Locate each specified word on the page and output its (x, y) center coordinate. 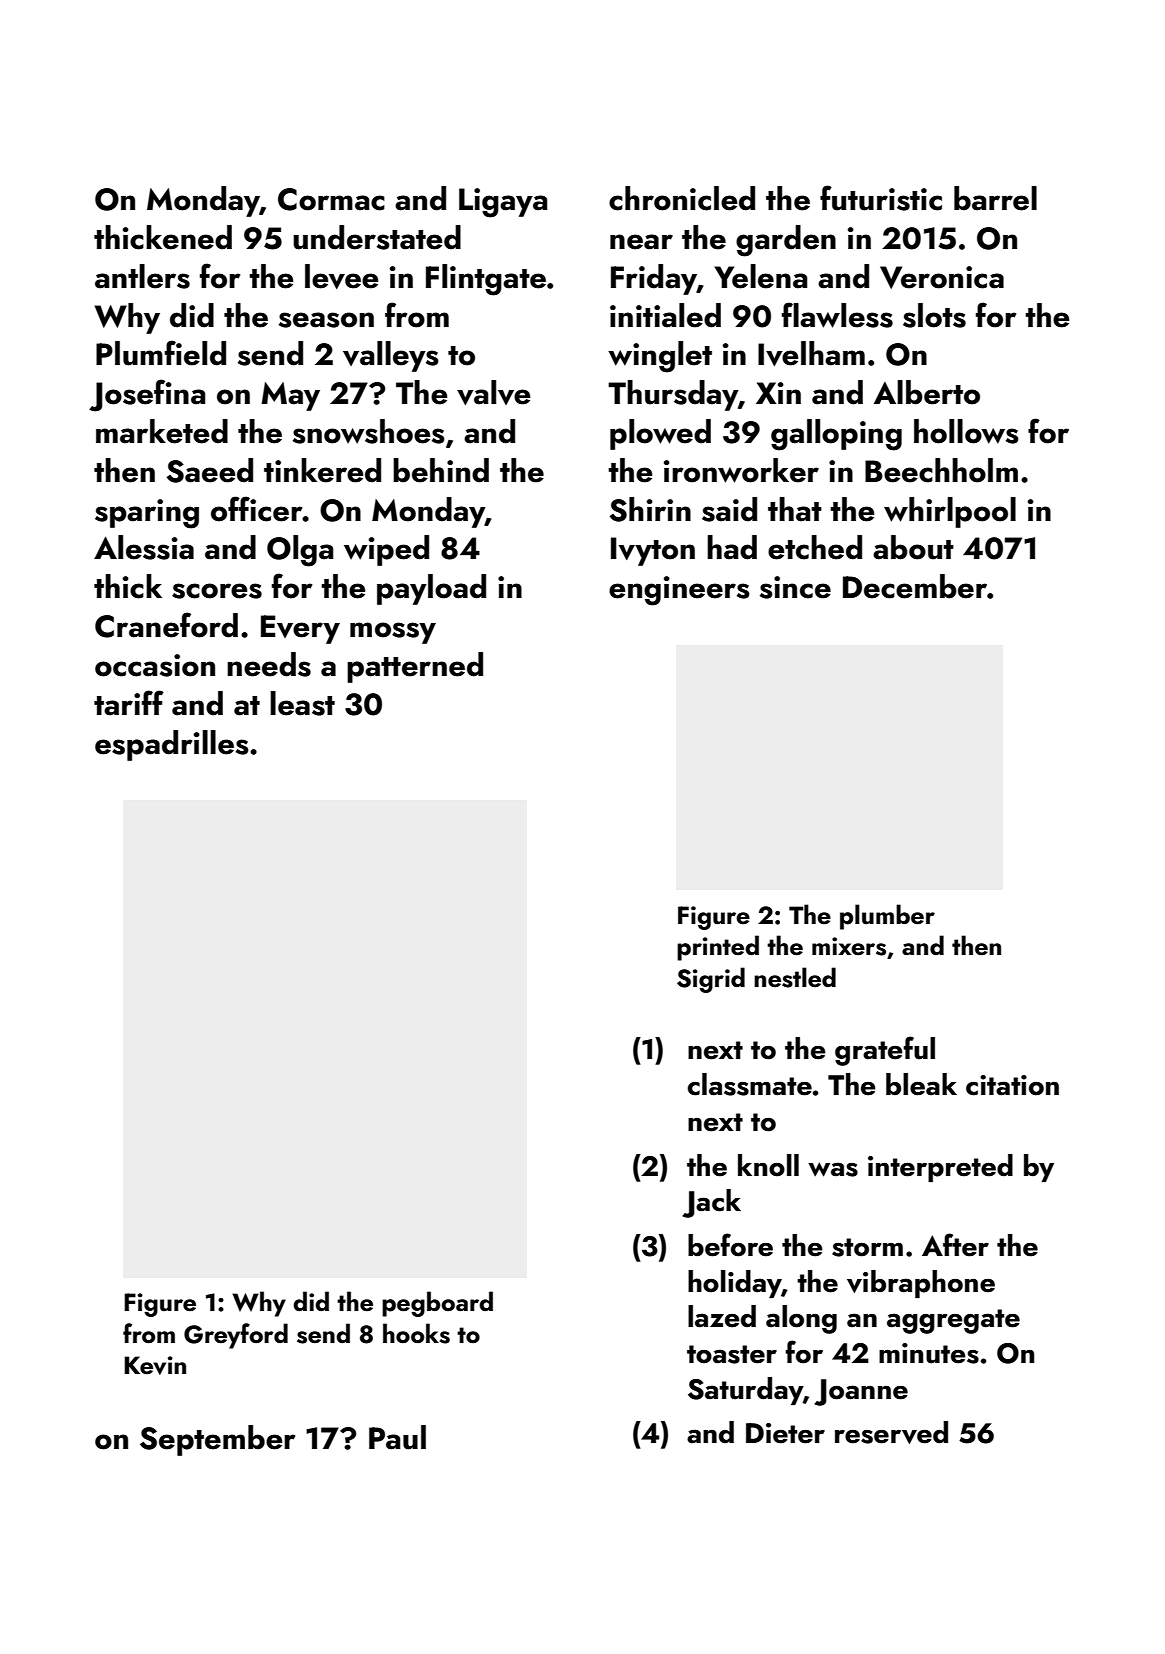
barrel (995, 198)
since (795, 587)
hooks (416, 1333)
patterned (415, 667)
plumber (887, 917)
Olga (300, 551)
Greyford (236, 1336)
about (913, 547)
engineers (679, 591)
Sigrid (711, 980)
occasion (155, 665)
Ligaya (503, 203)
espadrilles (172, 745)
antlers (142, 276)
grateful (885, 1051)
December (915, 586)
